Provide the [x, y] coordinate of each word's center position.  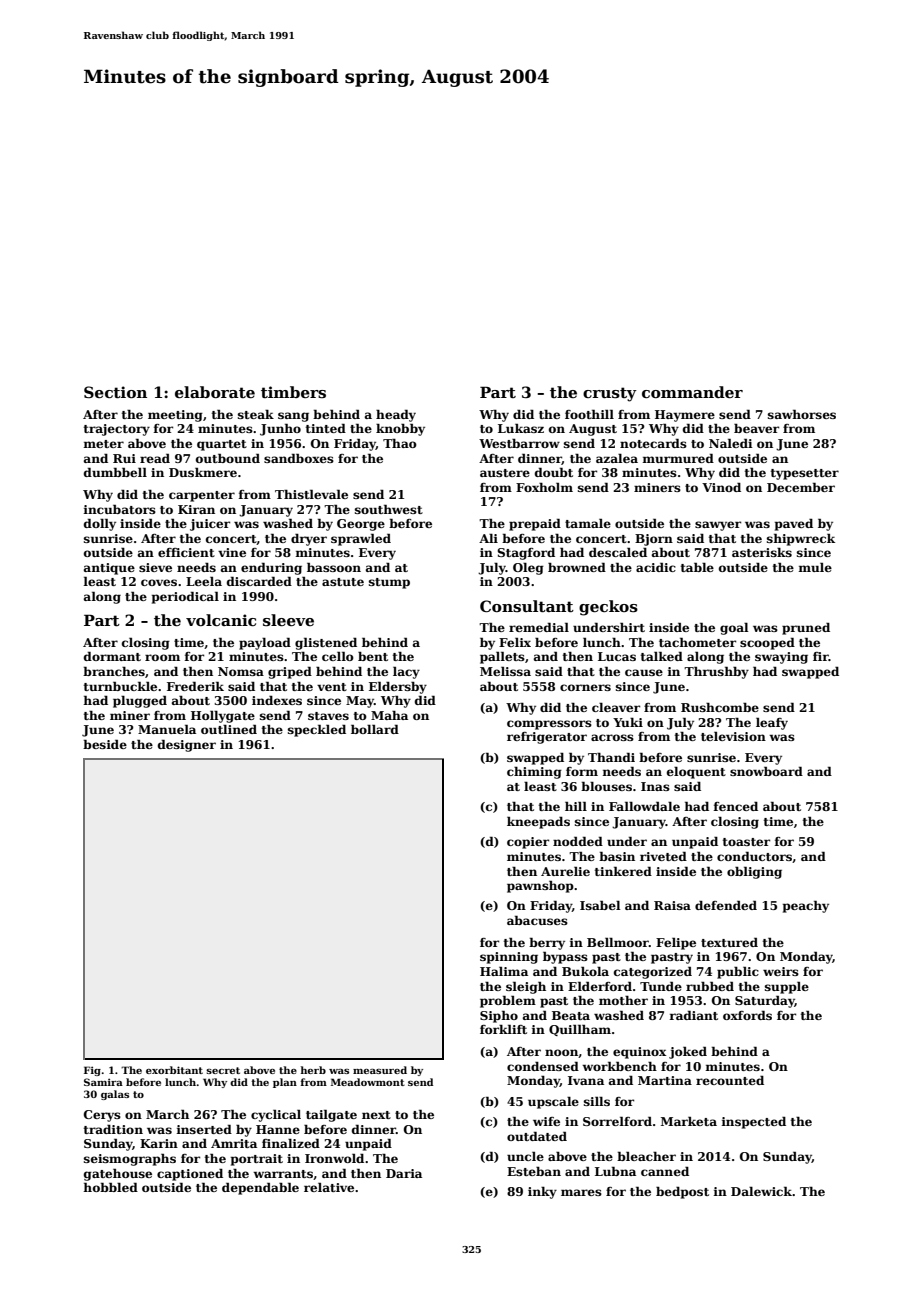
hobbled [110, 1187]
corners [585, 687]
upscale [553, 1103]
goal [734, 629]
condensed [543, 1066]
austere [505, 473]
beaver [756, 428]
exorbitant [174, 1070]
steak [256, 414]
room [162, 657]
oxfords [747, 1015]
